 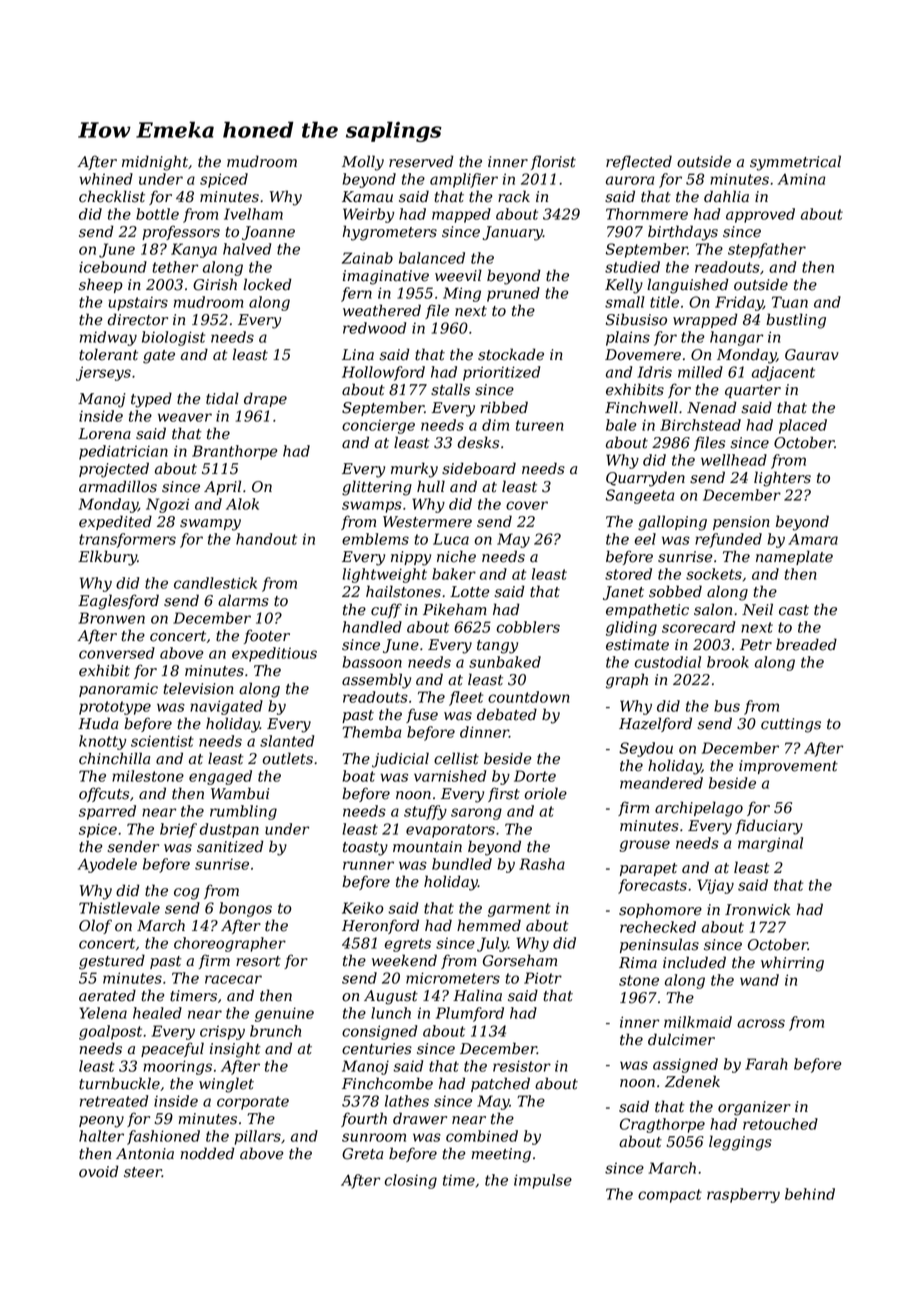 What do you see at coordinates (215, 284) in the document?
I see `Girish` at bounding box center [215, 284].
